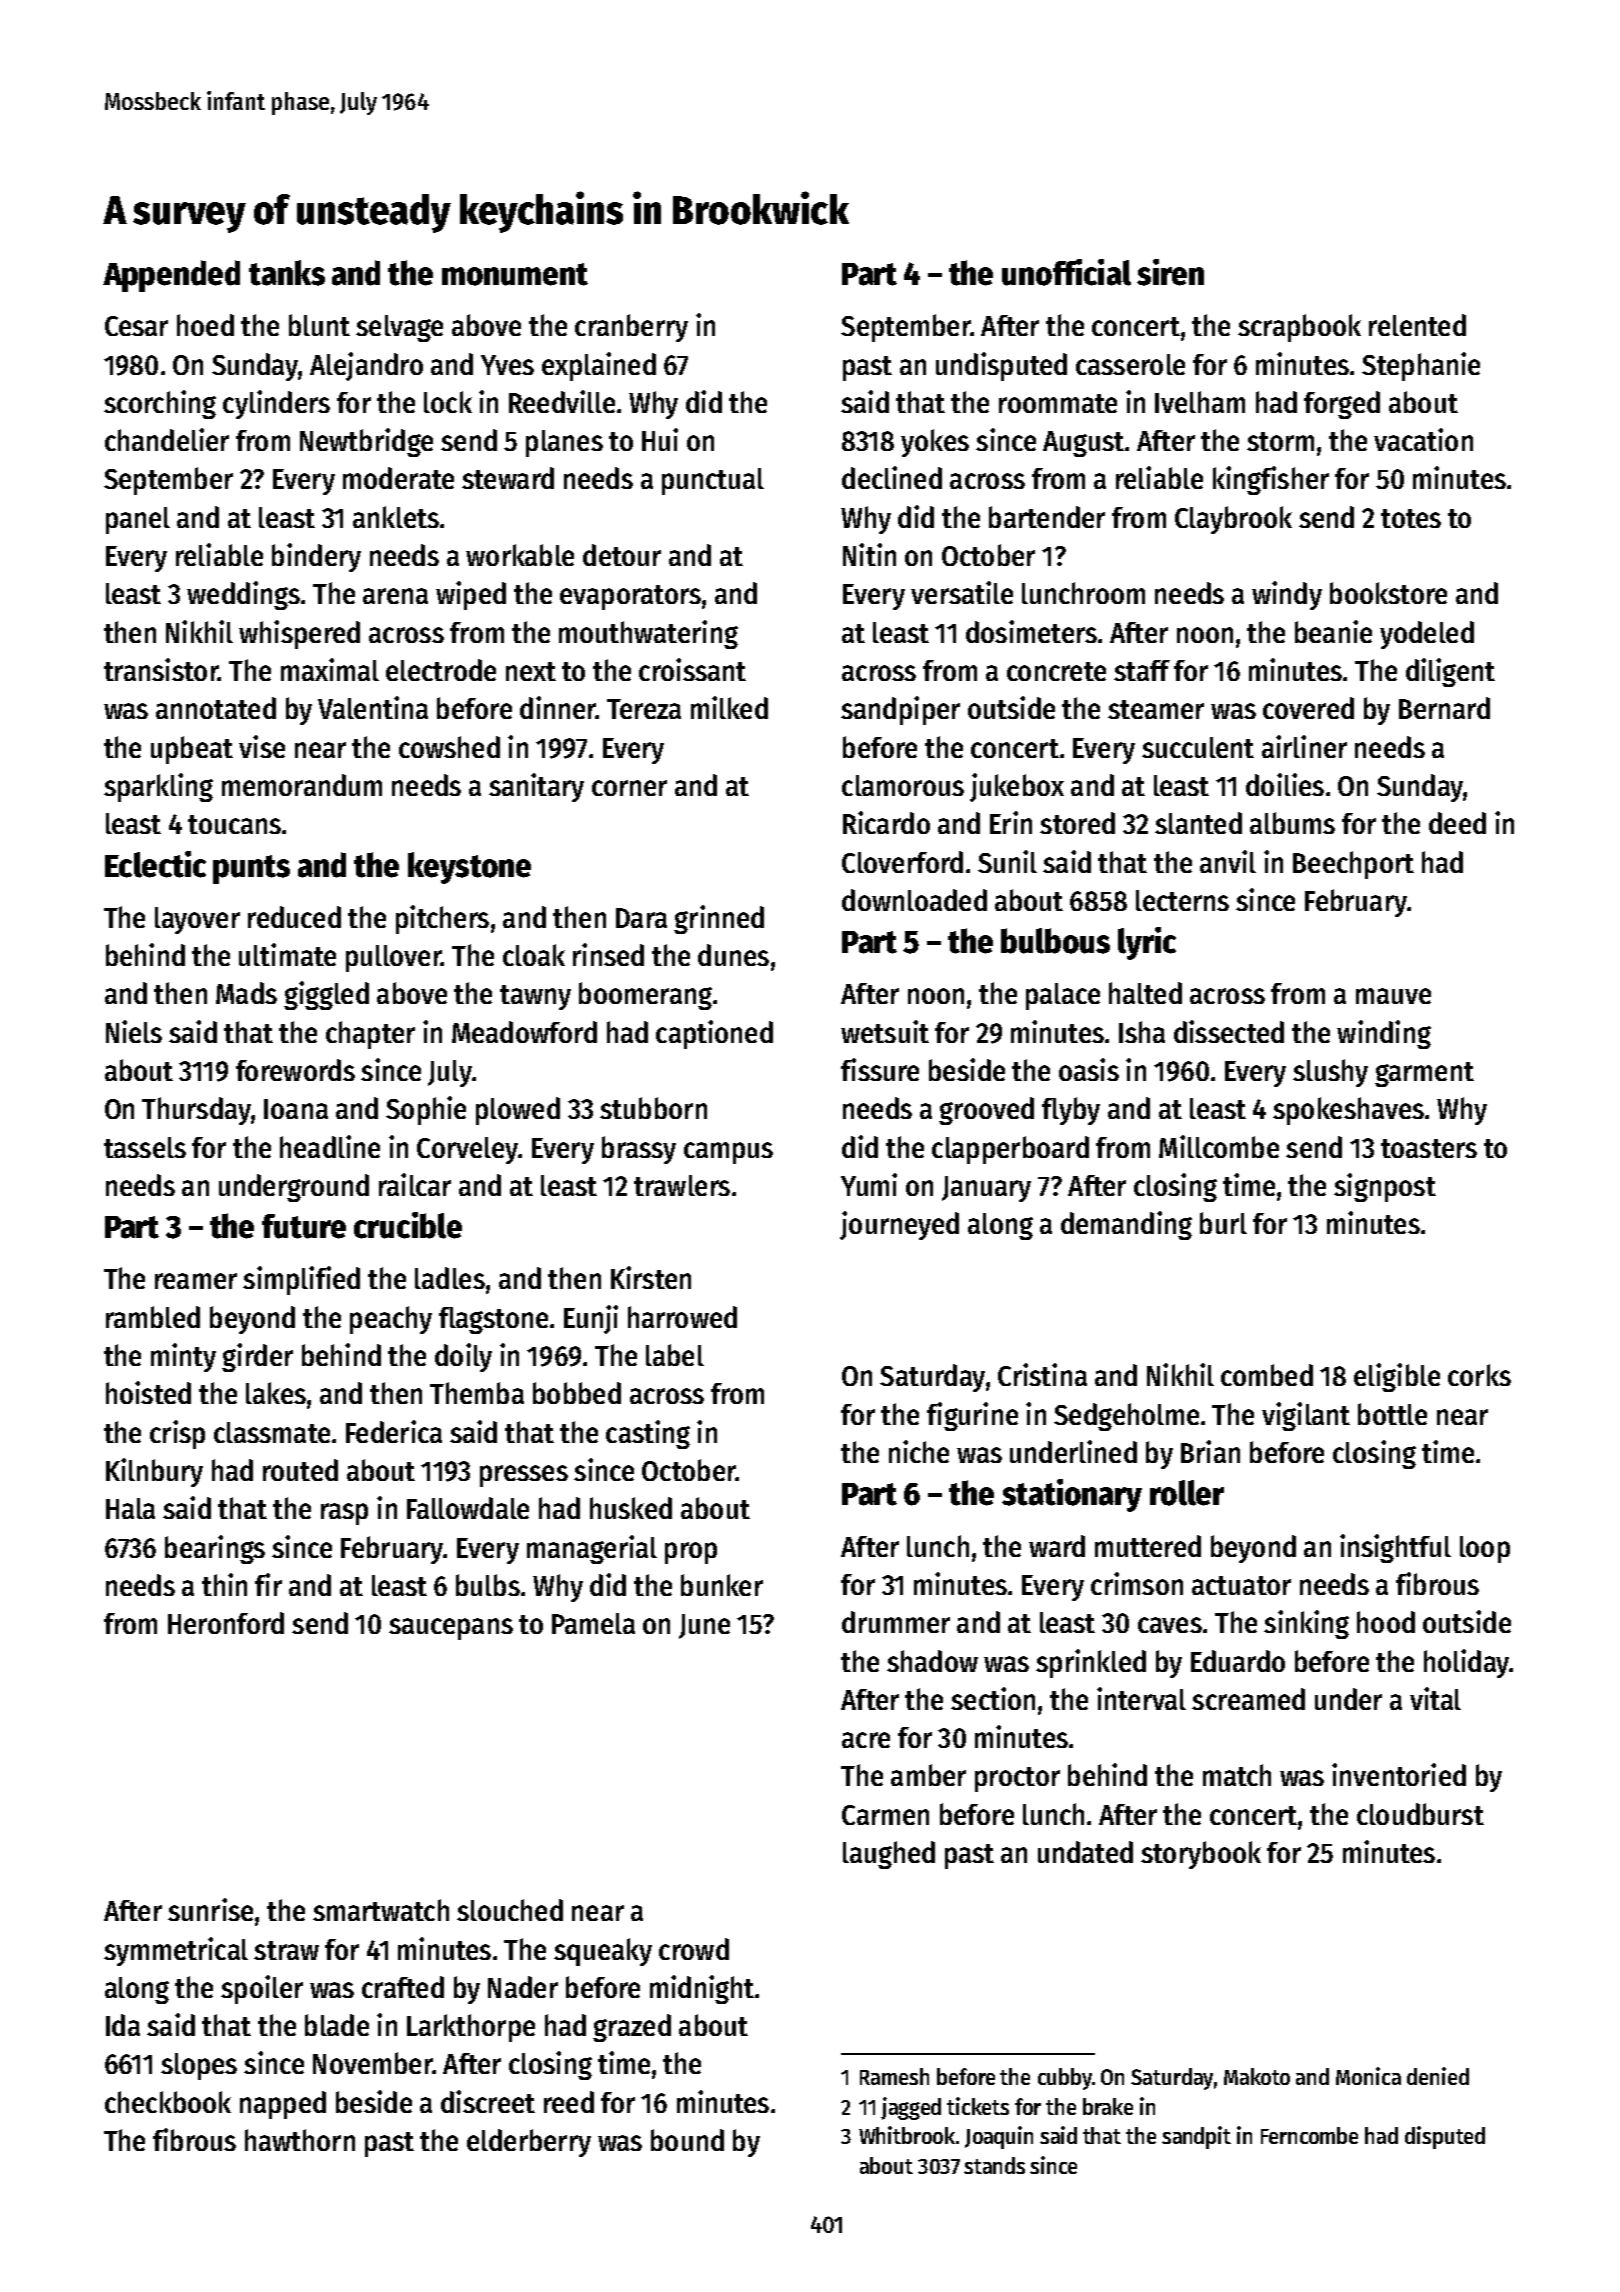  What do you see at coordinates (644, 709) in the document?
I see `Tereza` at bounding box center [644, 709].
